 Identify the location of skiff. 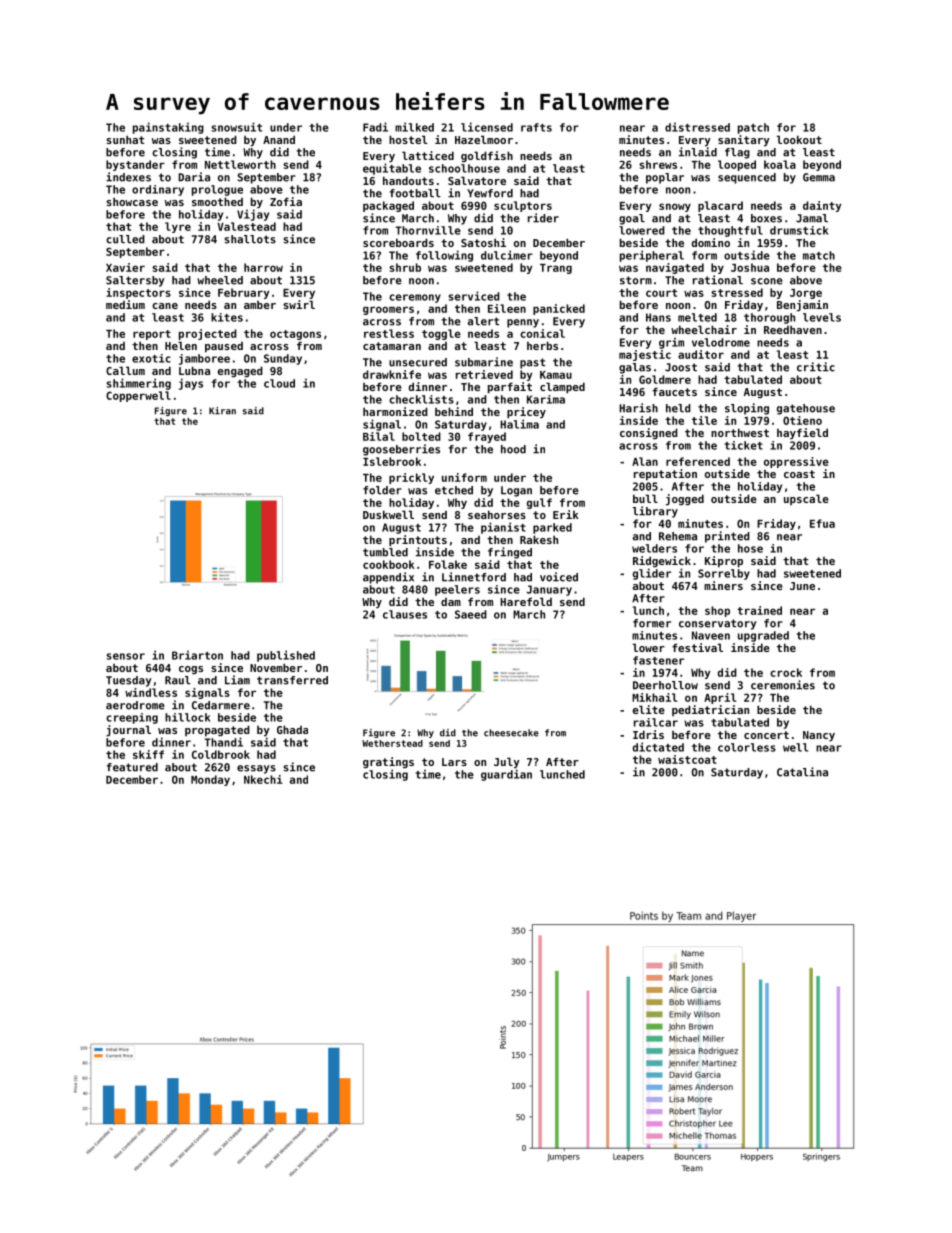
(148, 754).
